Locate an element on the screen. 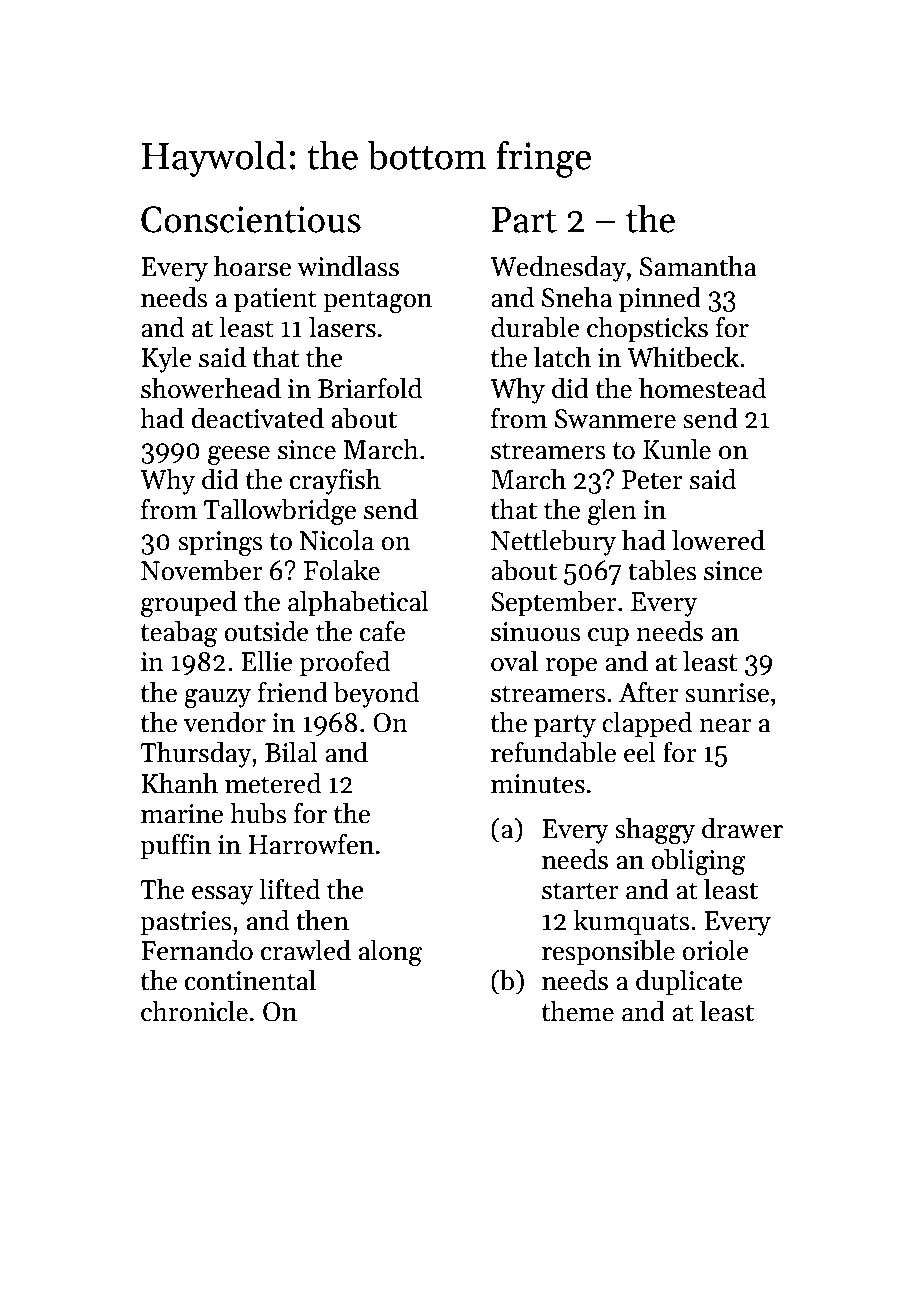  lowered is located at coordinates (718, 540).
